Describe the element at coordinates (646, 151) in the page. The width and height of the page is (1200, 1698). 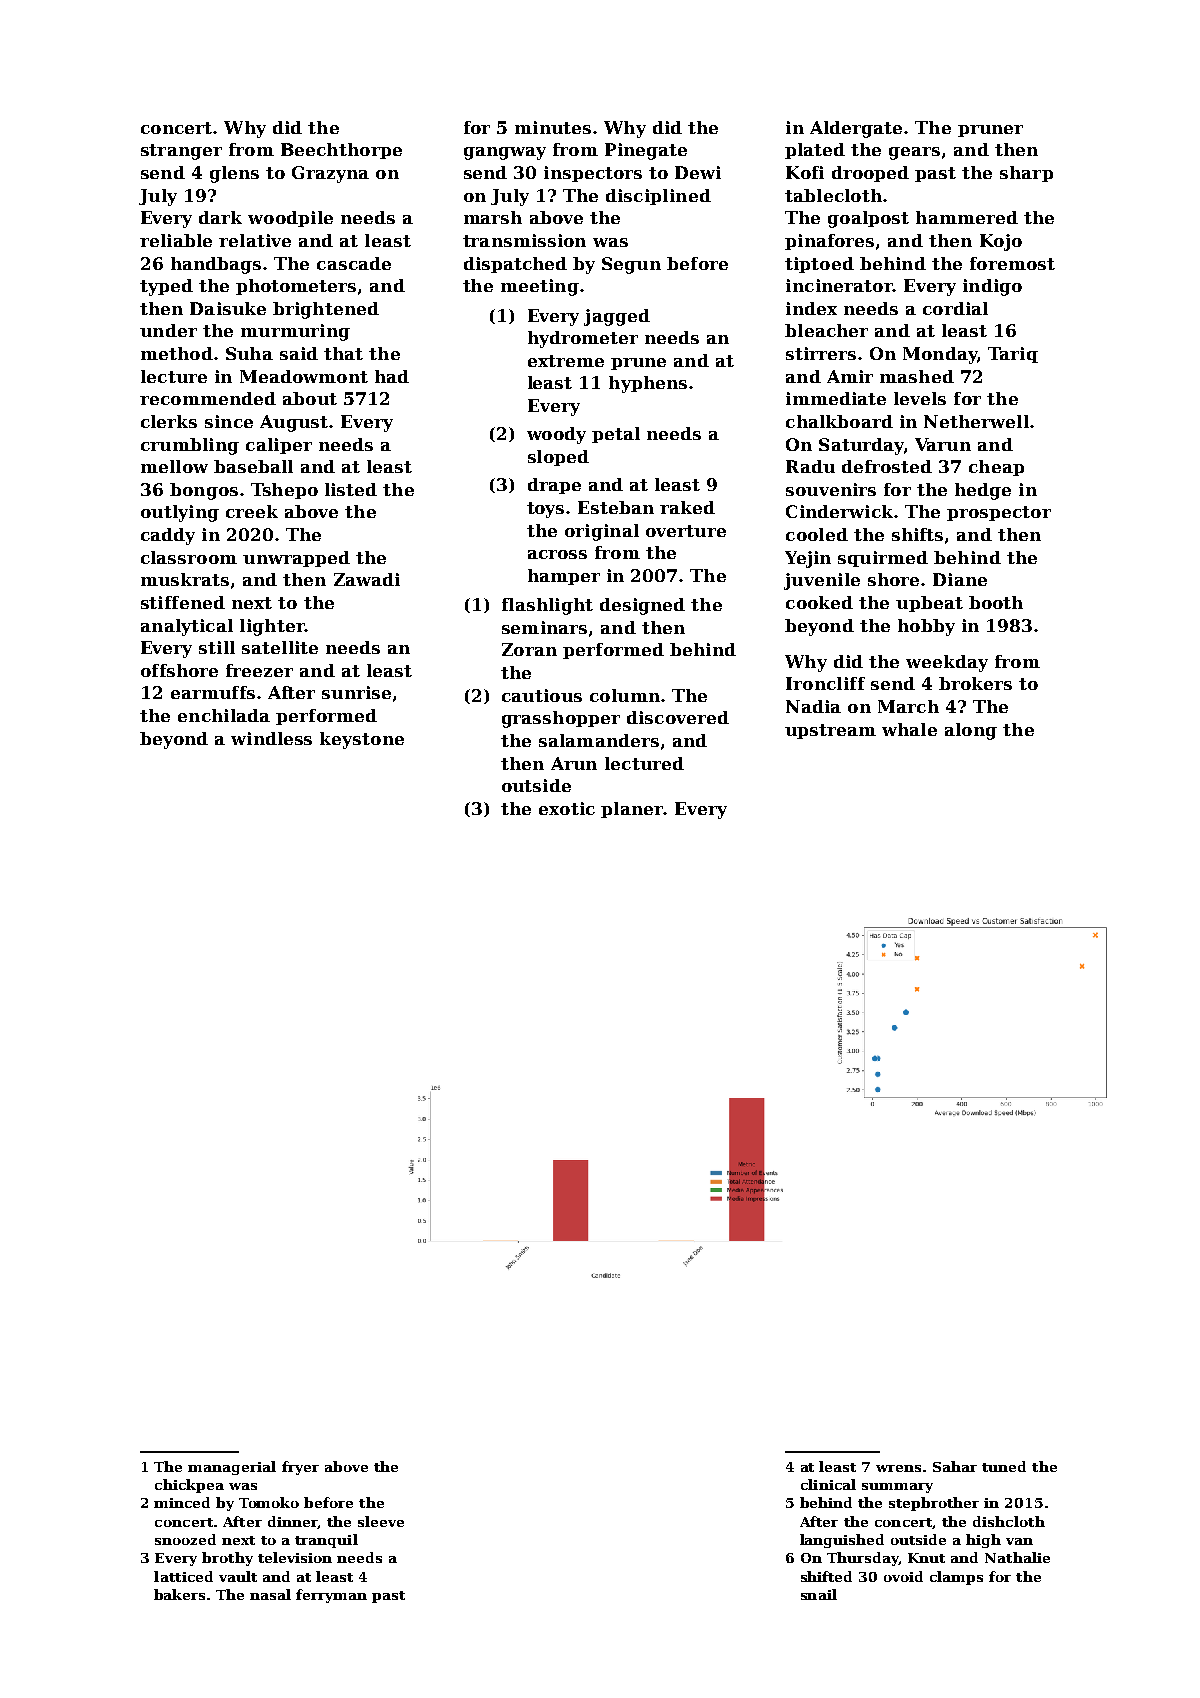
I see `Pinegate` at that location.
